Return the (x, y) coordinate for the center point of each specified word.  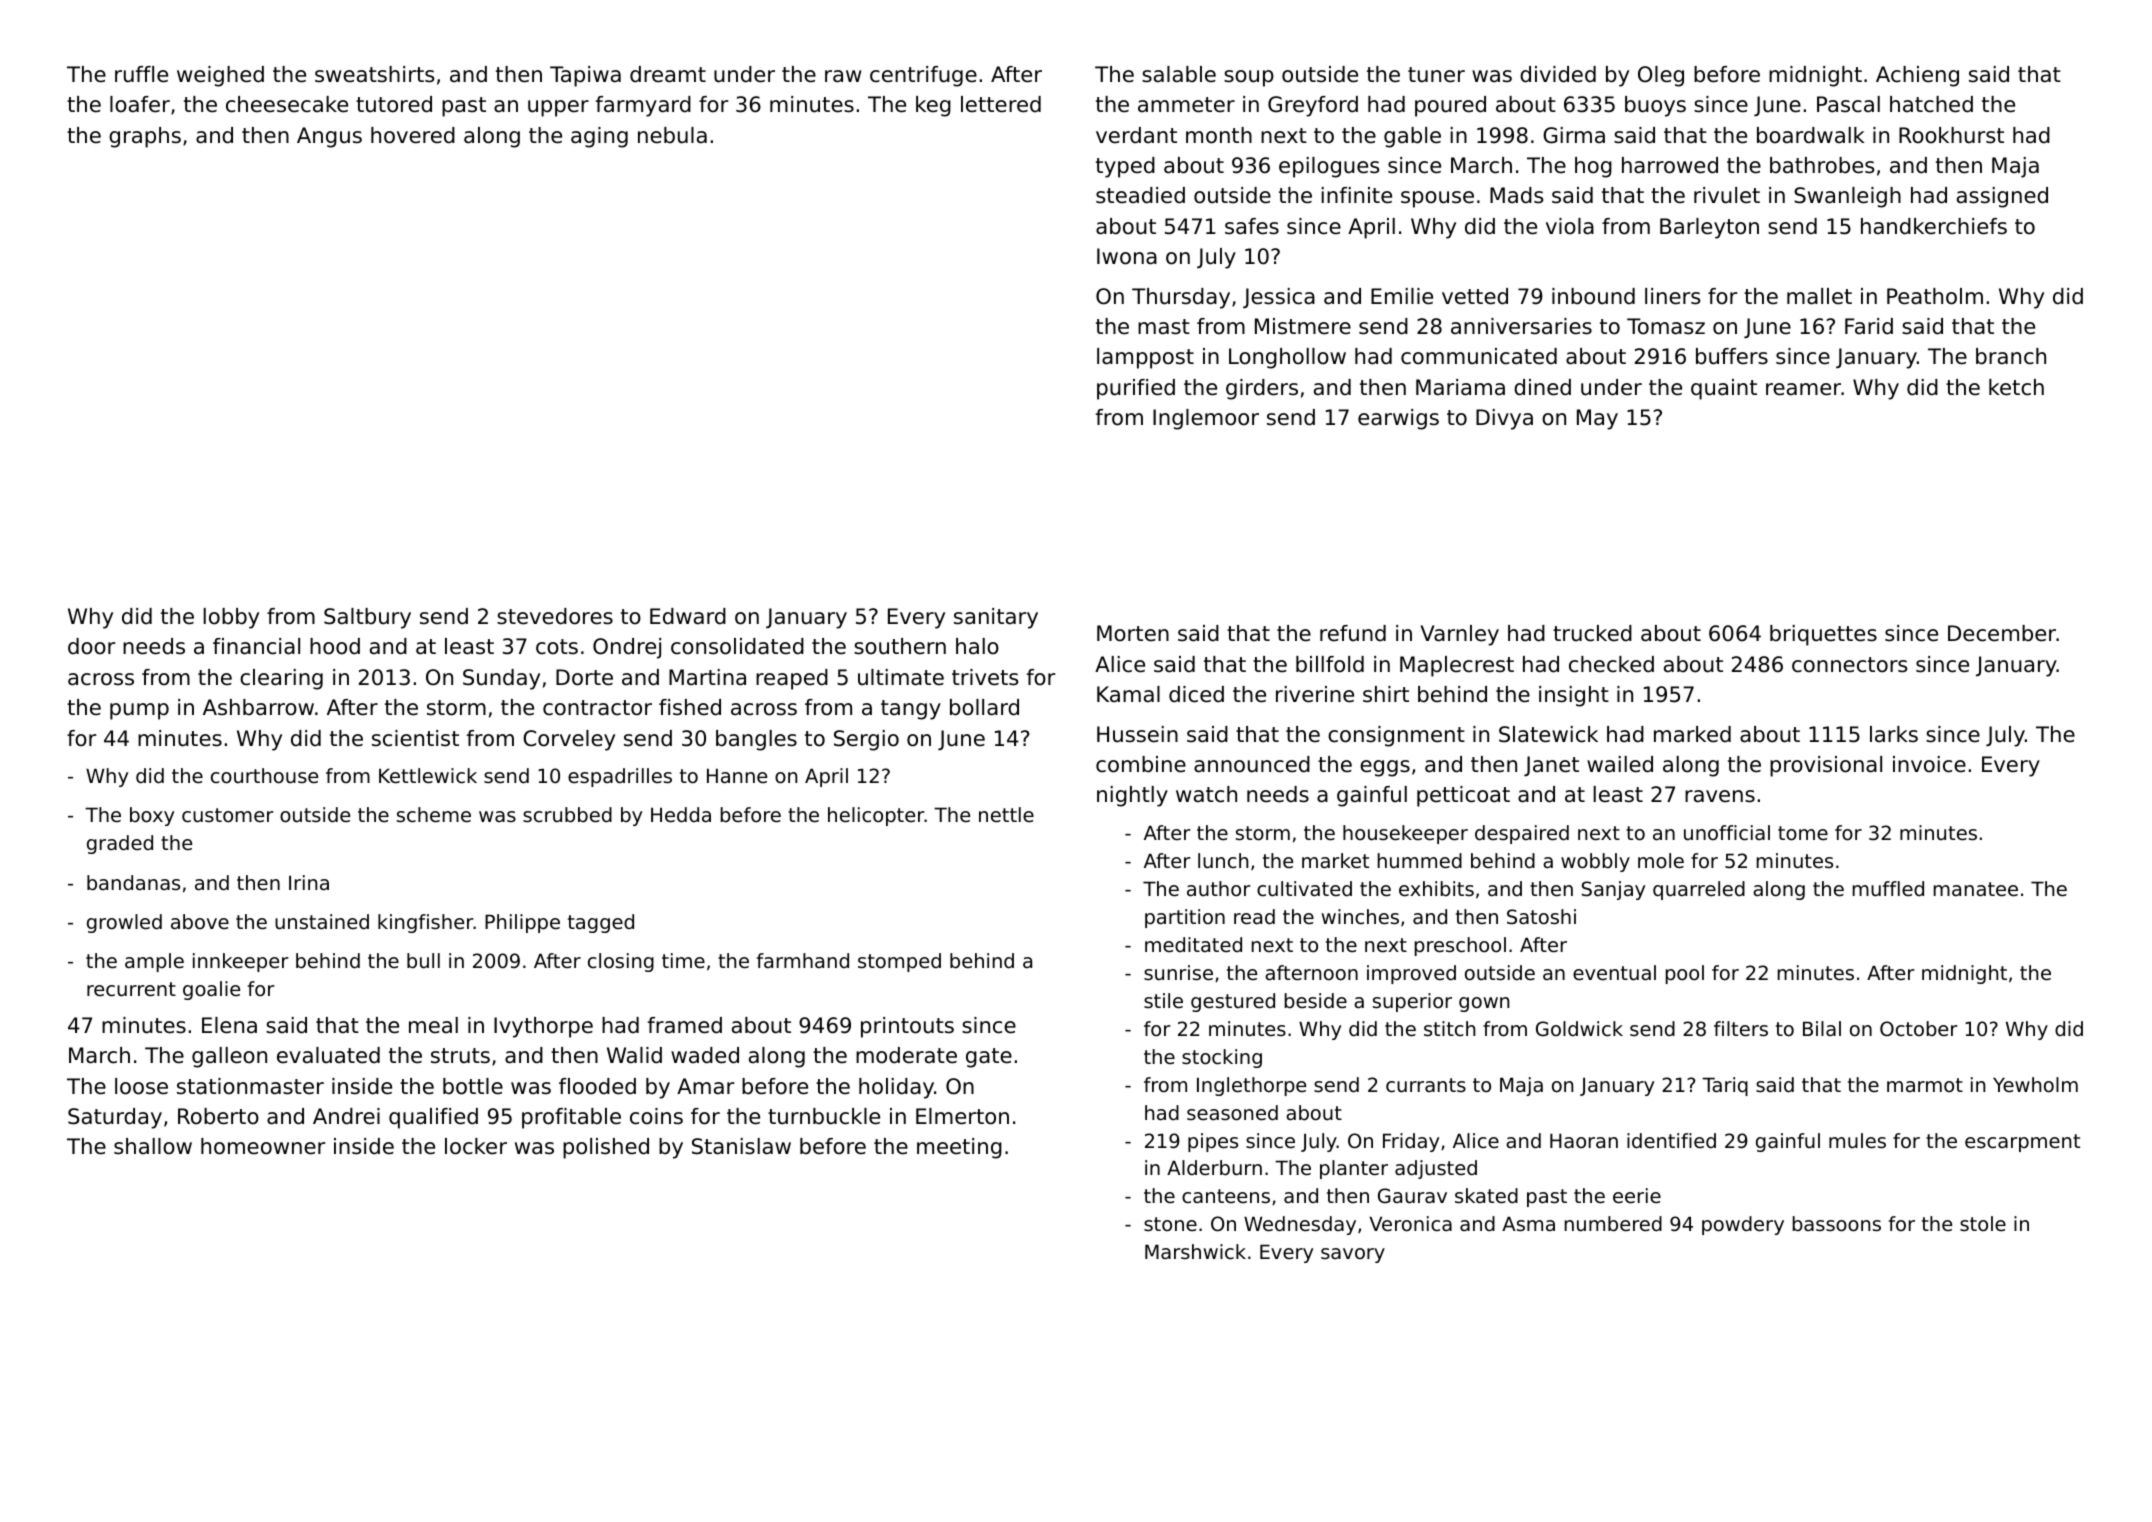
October (1919, 1029)
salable (1179, 74)
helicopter (876, 816)
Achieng (1917, 76)
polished (606, 1148)
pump (139, 711)
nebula (672, 135)
